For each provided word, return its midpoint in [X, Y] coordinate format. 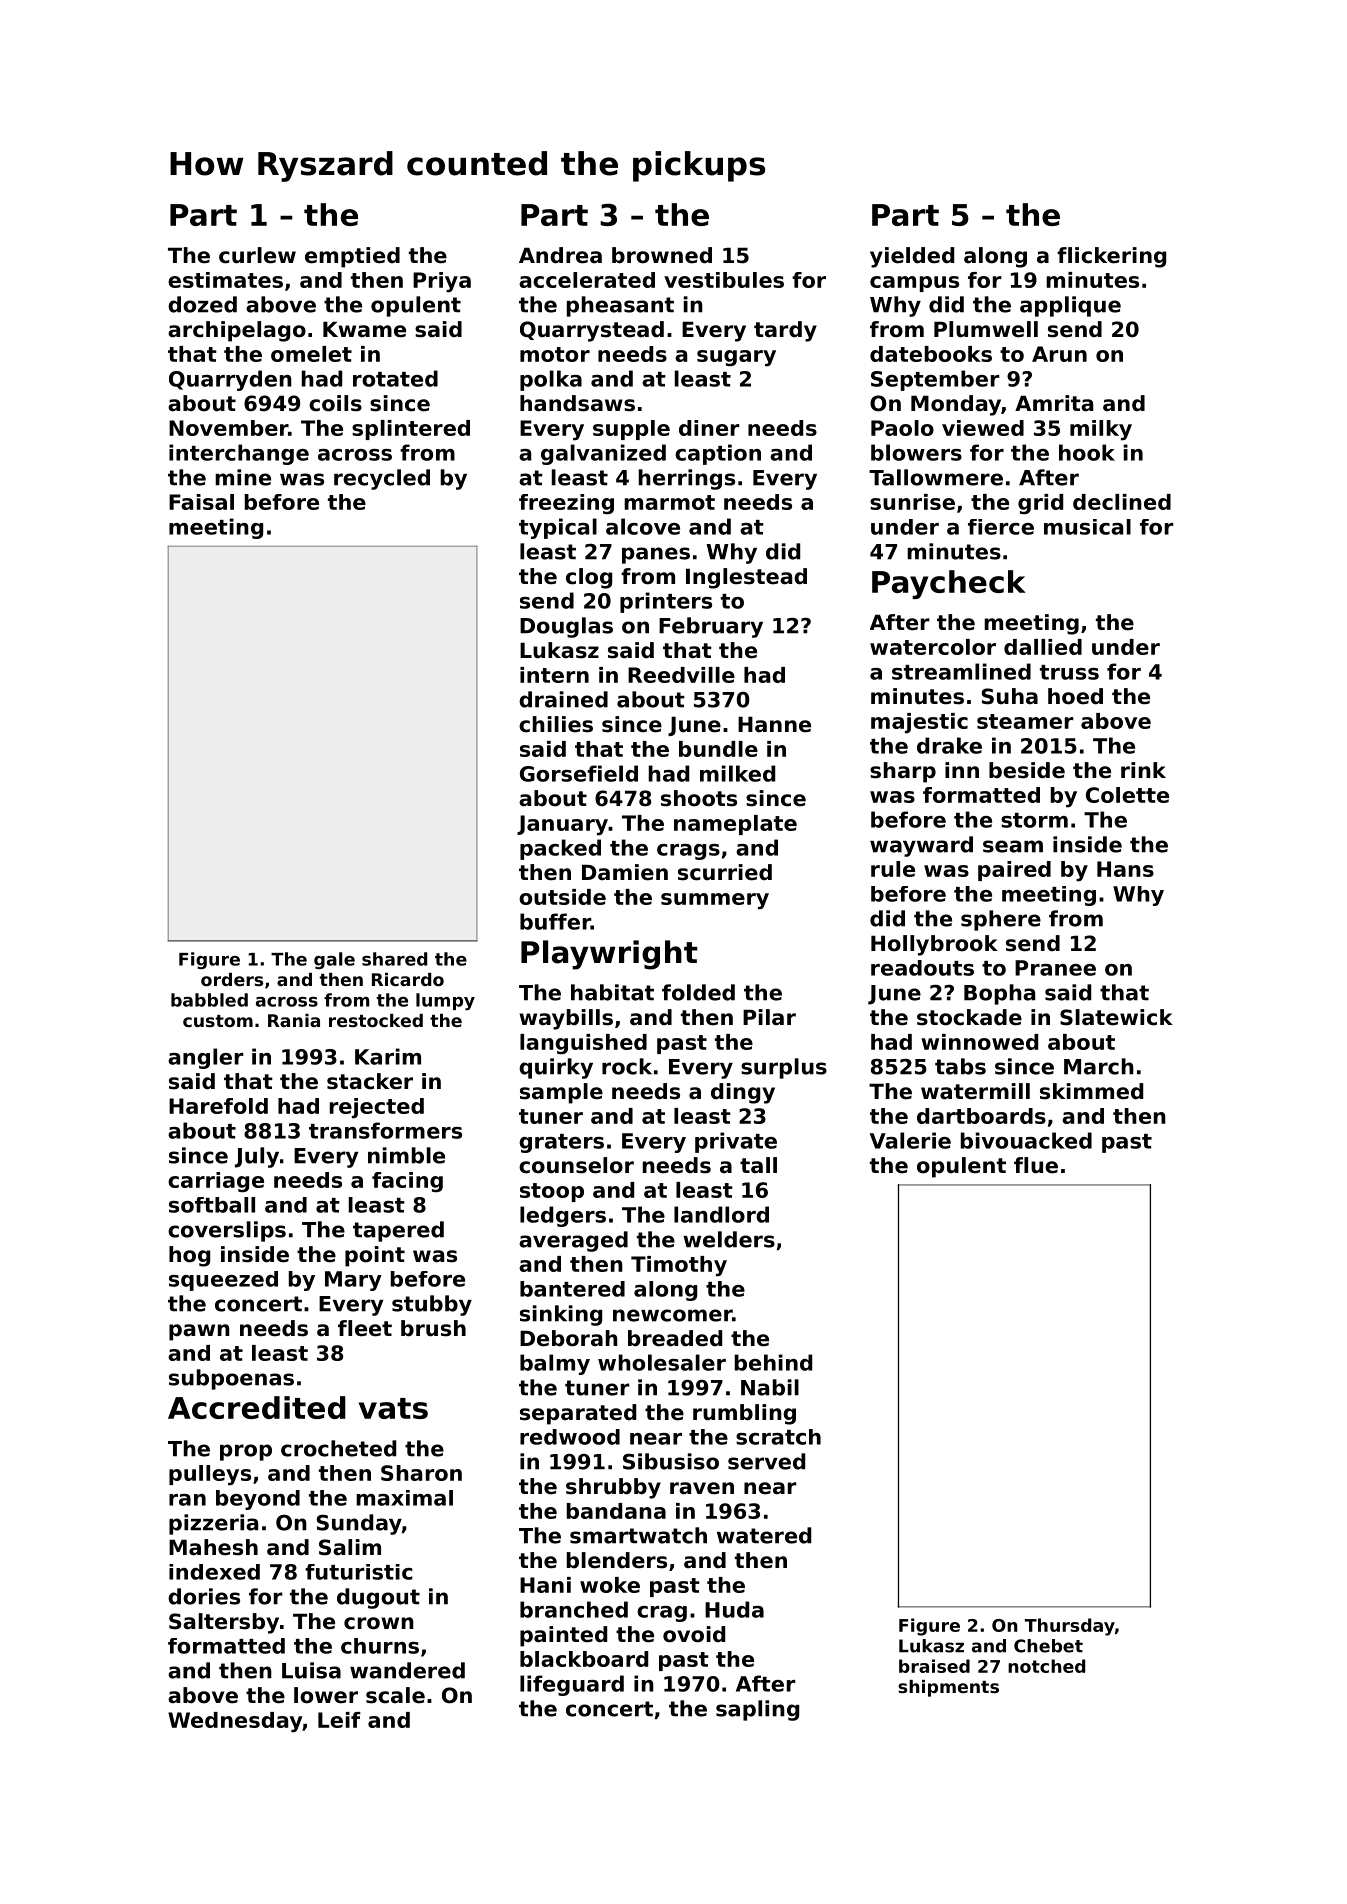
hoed [1075, 696]
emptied [352, 257]
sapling [757, 1710]
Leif [339, 1720]
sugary [736, 358]
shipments [948, 1688]
